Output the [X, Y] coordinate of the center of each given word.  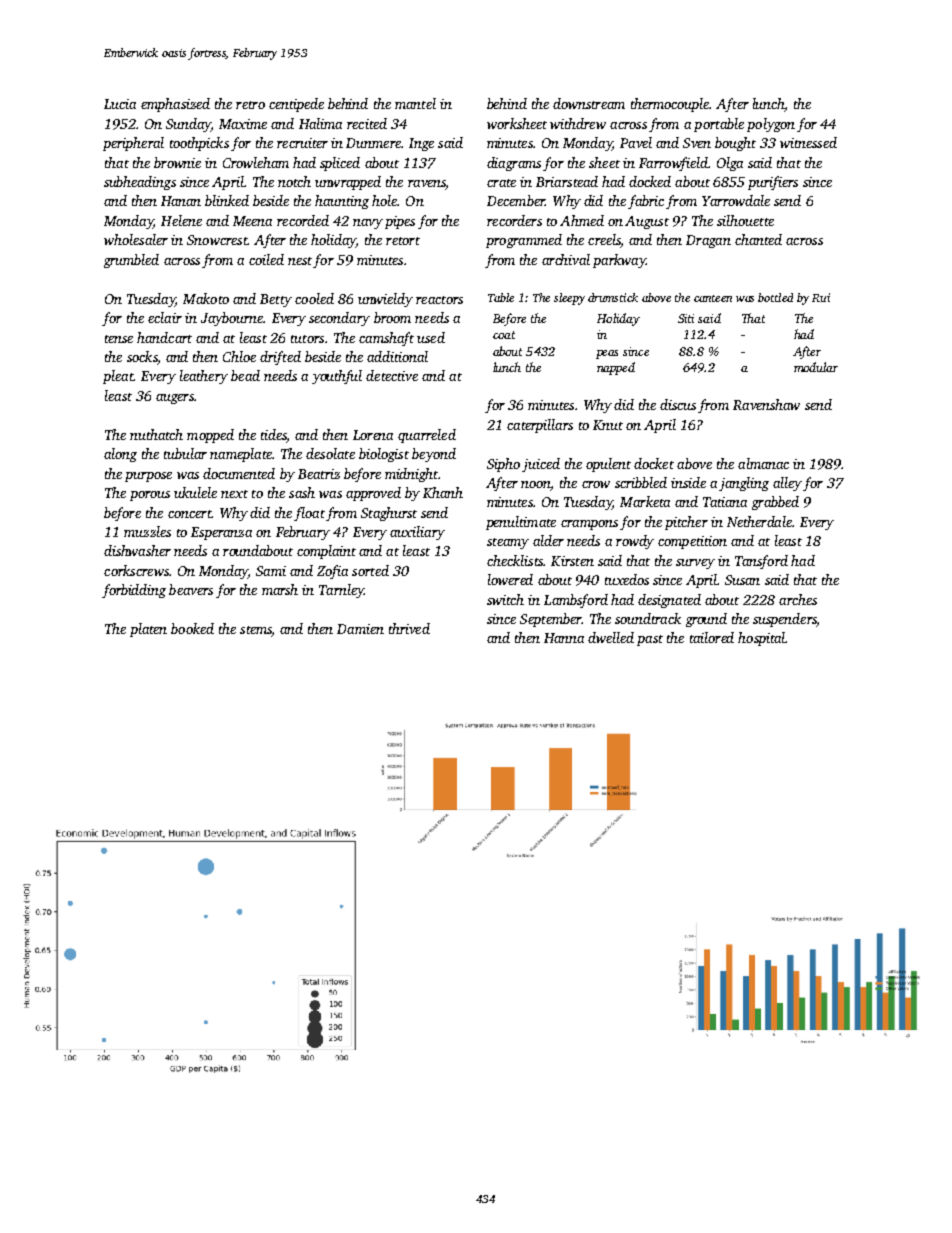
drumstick [613, 297]
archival [566, 259]
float [309, 514]
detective [392, 375]
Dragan [708, 241]
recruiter [302, 143]
